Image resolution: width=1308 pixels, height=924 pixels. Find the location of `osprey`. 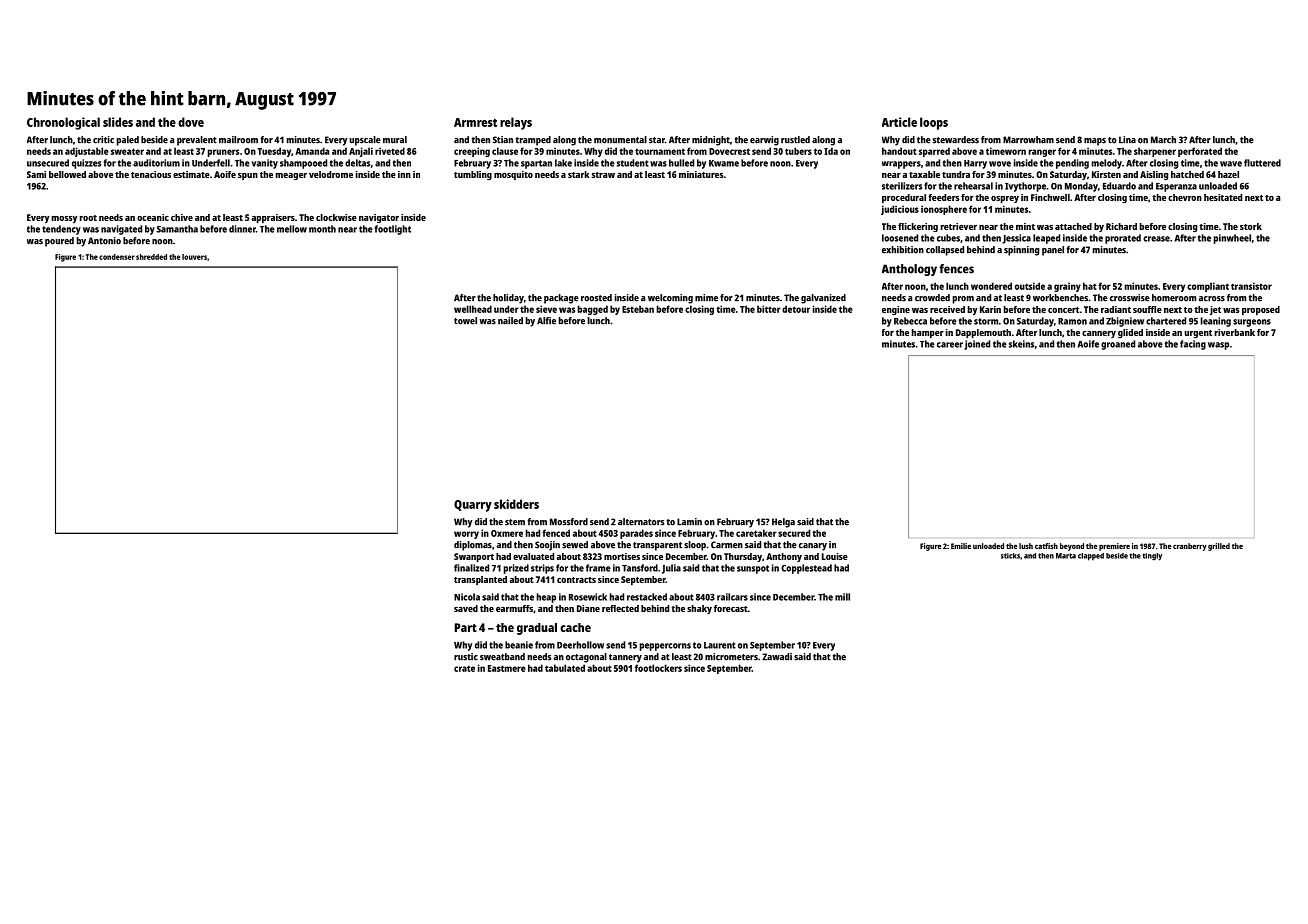

osprey is located at coordinates (1005, 199).
